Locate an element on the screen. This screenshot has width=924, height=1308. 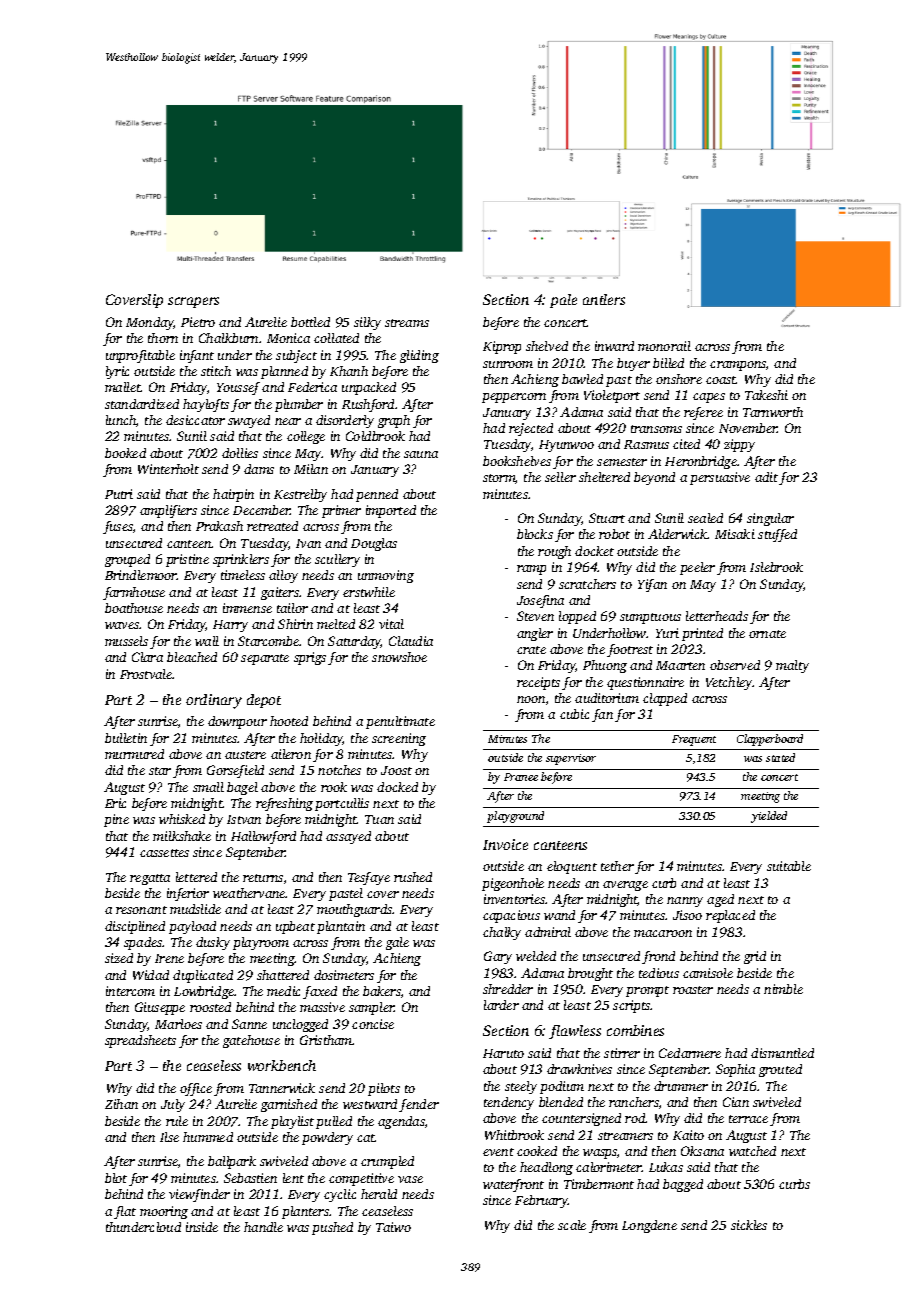
pale is located at coordinates (563, 301).
